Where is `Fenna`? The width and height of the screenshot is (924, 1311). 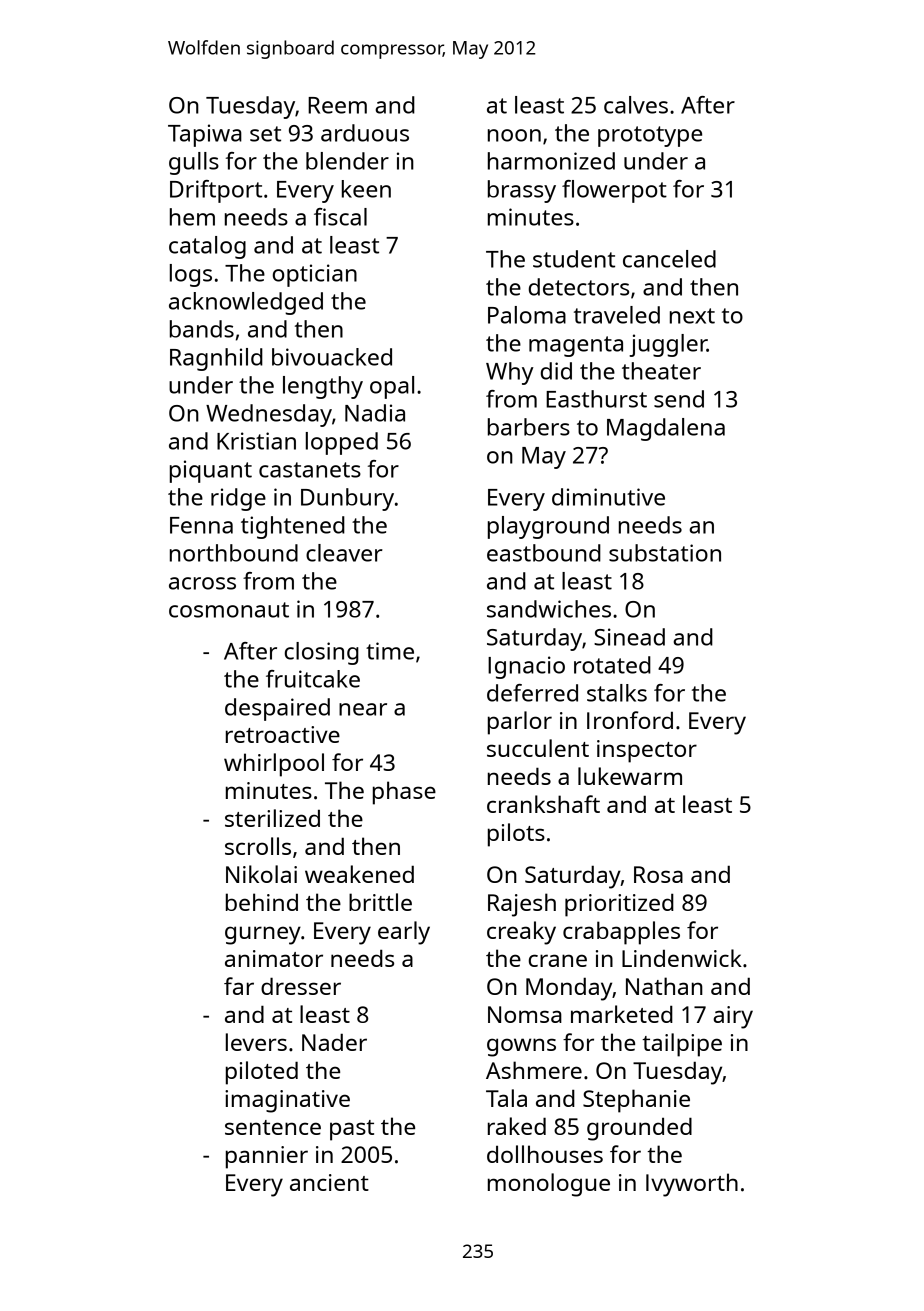 Fenna is located at coordinates (201, 525).
